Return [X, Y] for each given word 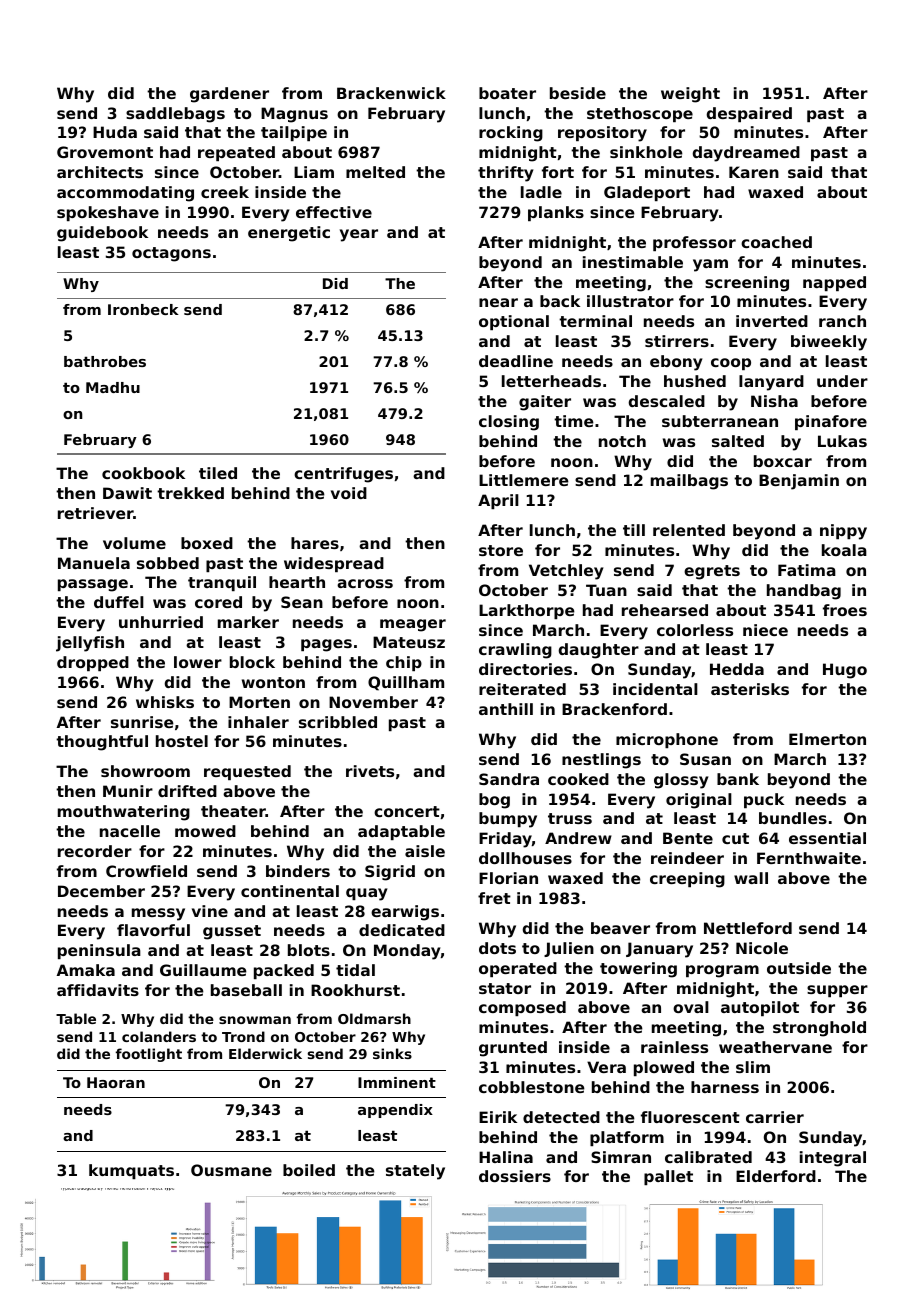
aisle [425, 851]
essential [827, 838]
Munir [128, 791]
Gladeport [647, 193]
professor [694, 243]
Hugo [845, 671]
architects [100, 172]
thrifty [505, 174]
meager [413, 625]
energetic [289, 234]
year [359, 235]
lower [198, 662]
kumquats [131, 1171]
